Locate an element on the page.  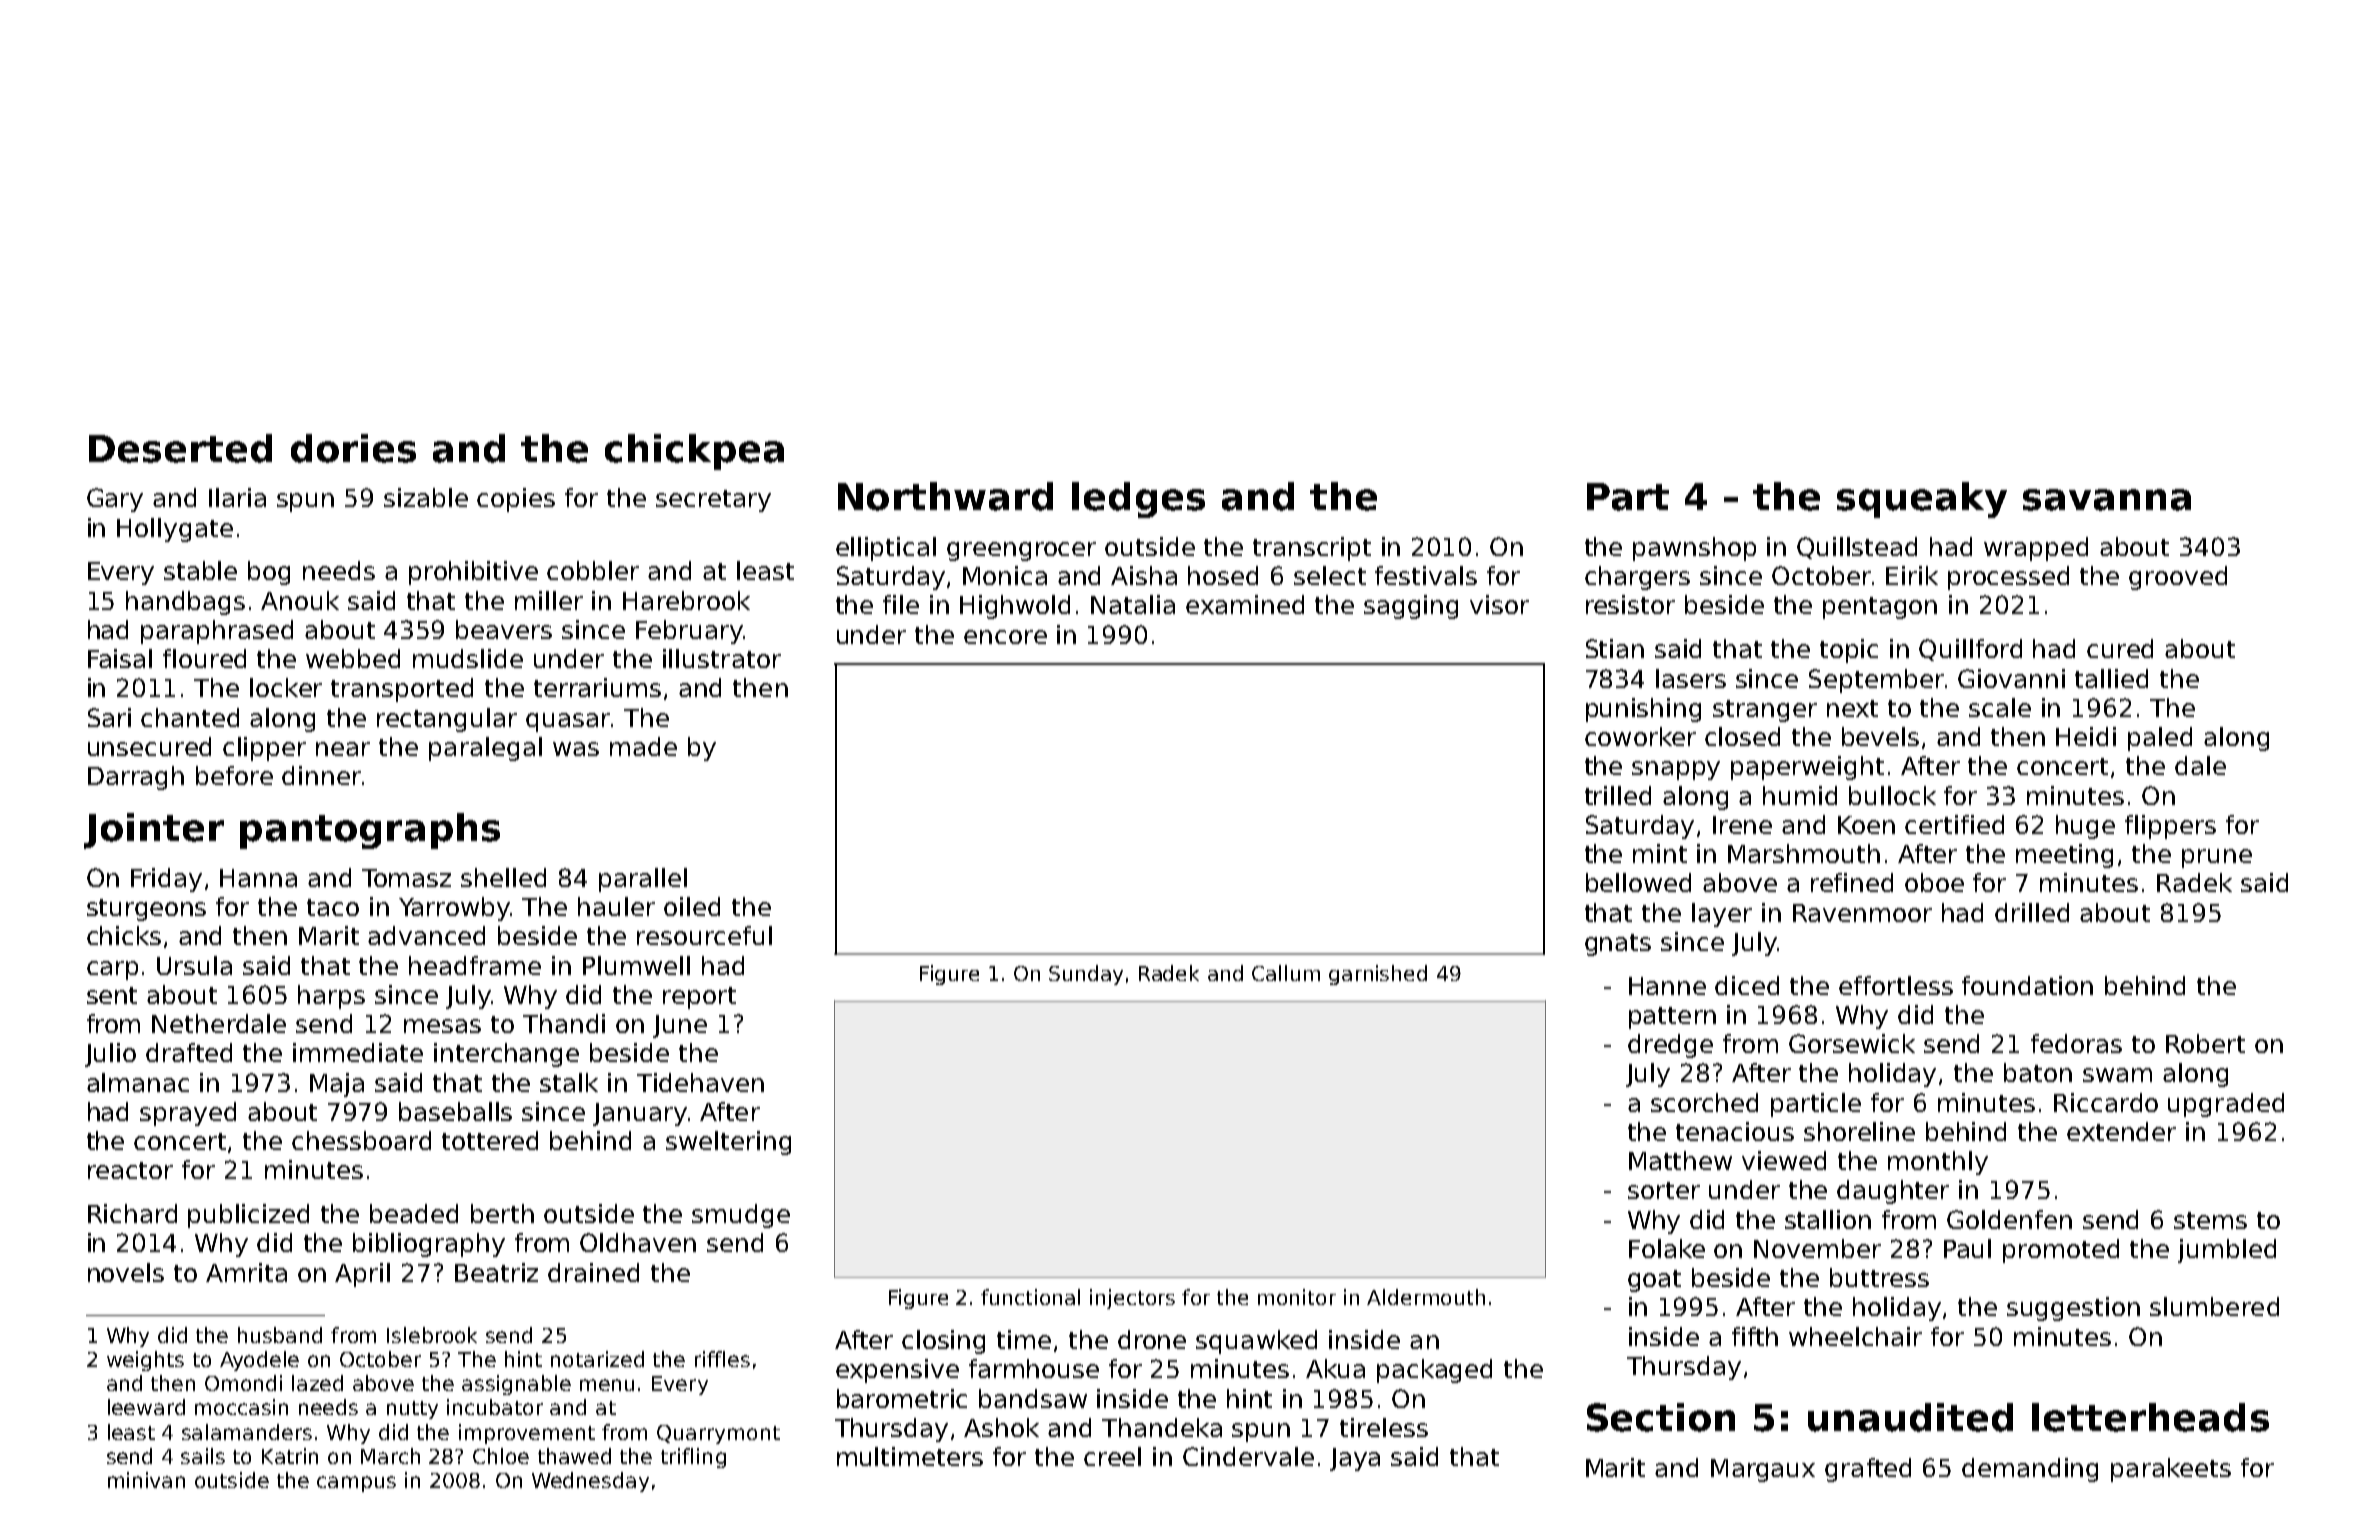
encore is located at coordinates (1005, 637).
